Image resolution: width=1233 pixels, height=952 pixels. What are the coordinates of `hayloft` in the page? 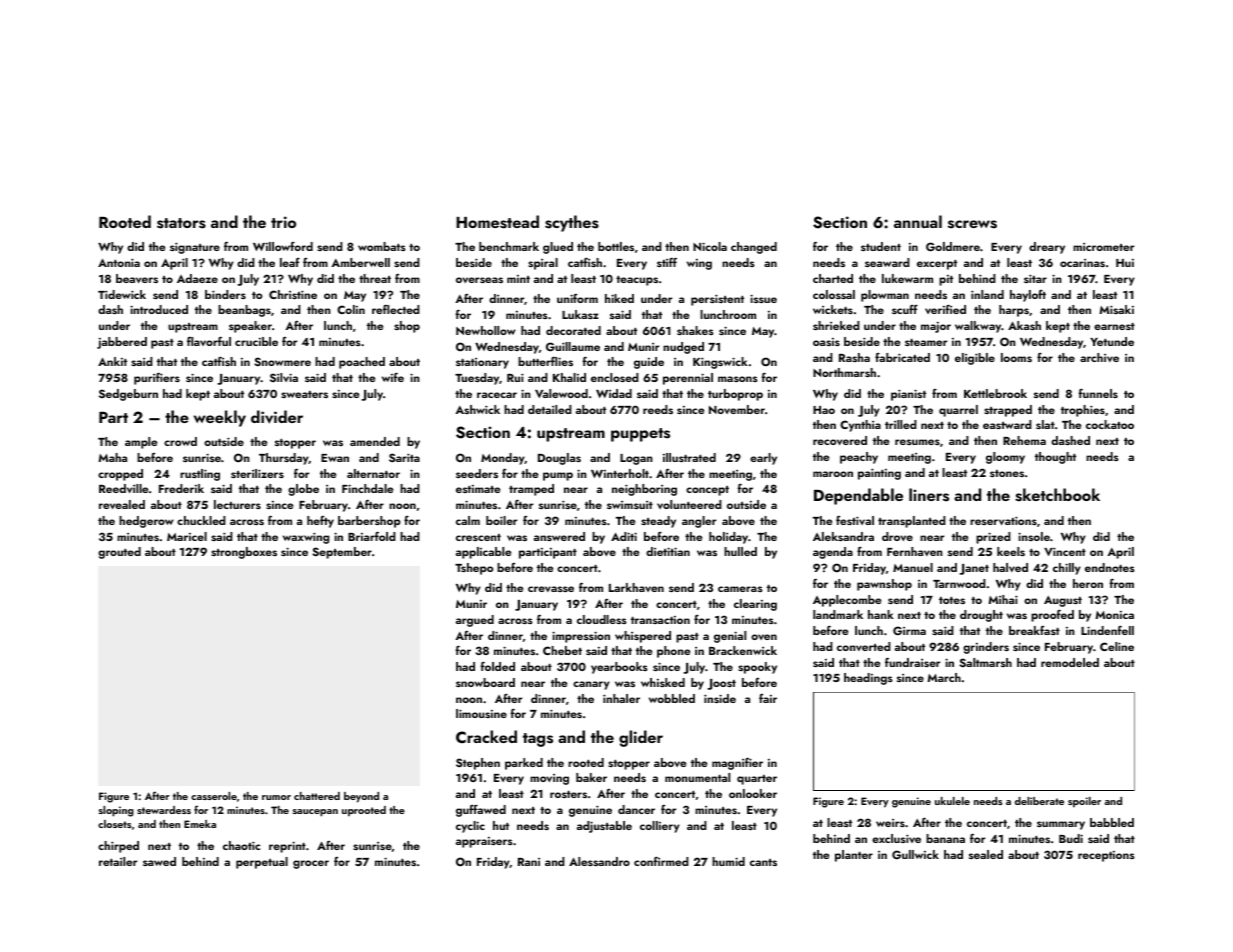 It's located at (1028, 296).
